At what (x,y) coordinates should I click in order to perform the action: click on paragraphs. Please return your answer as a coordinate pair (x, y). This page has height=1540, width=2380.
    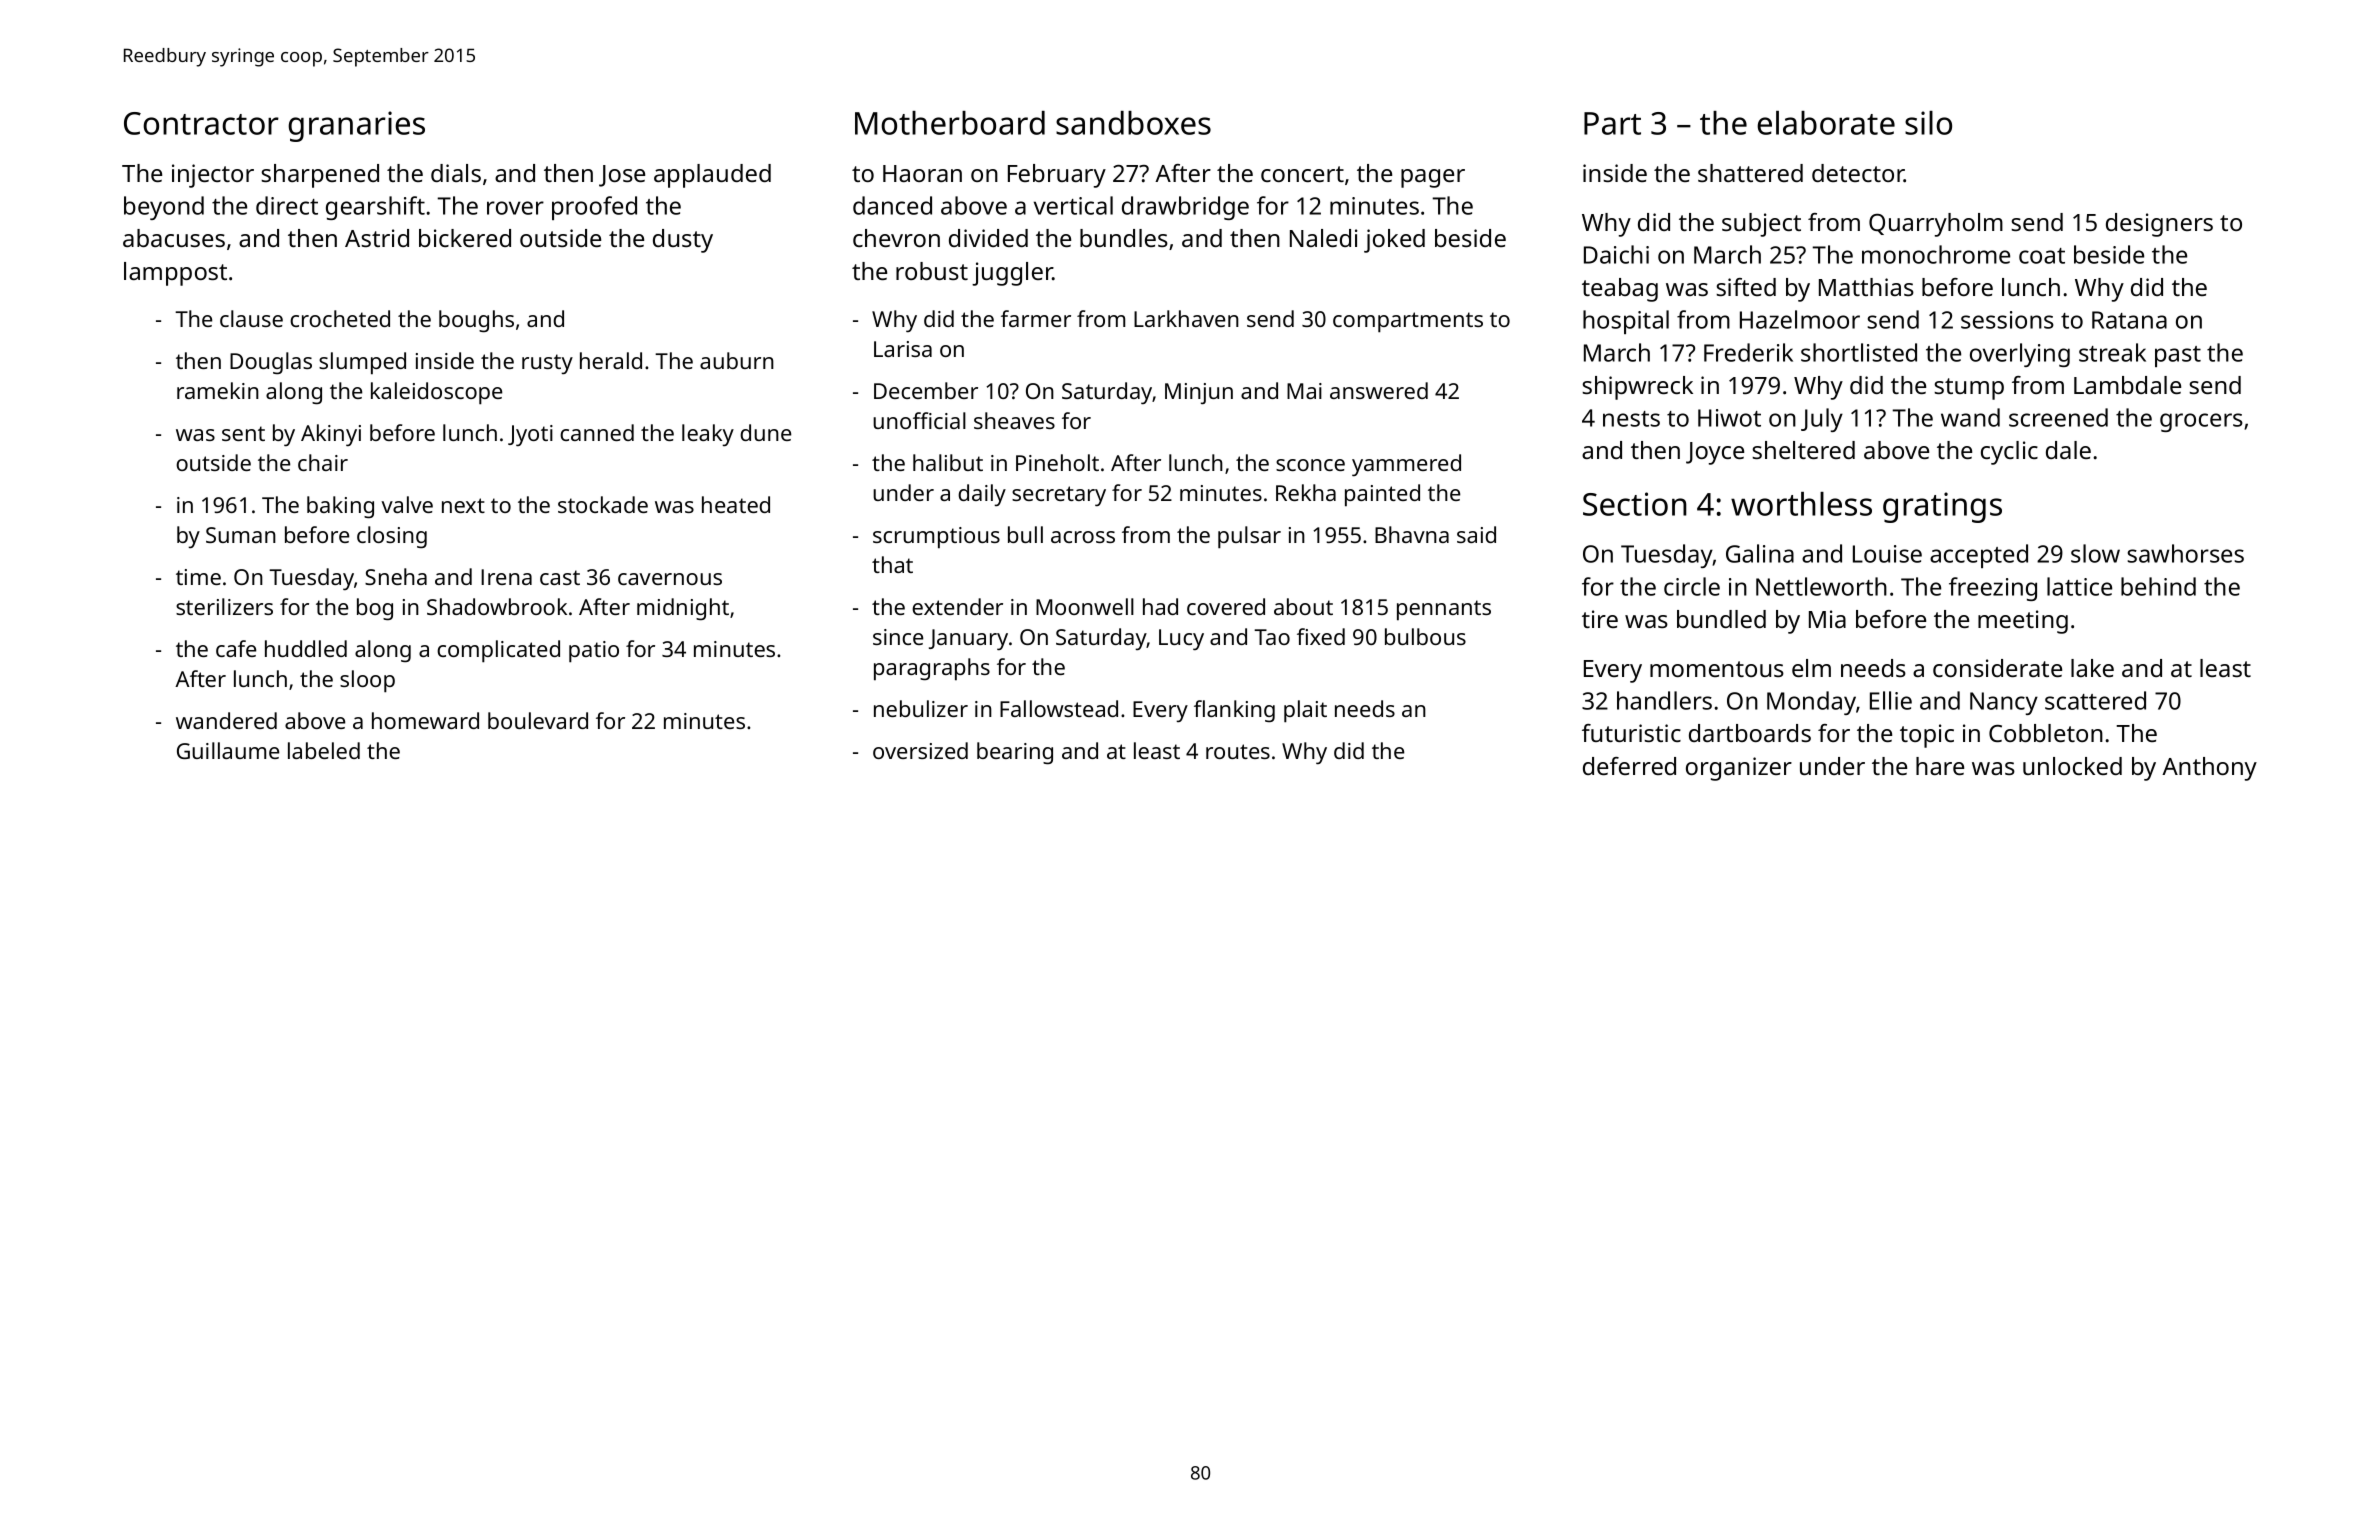
    Looking at the image, I should click on (932, 669).
